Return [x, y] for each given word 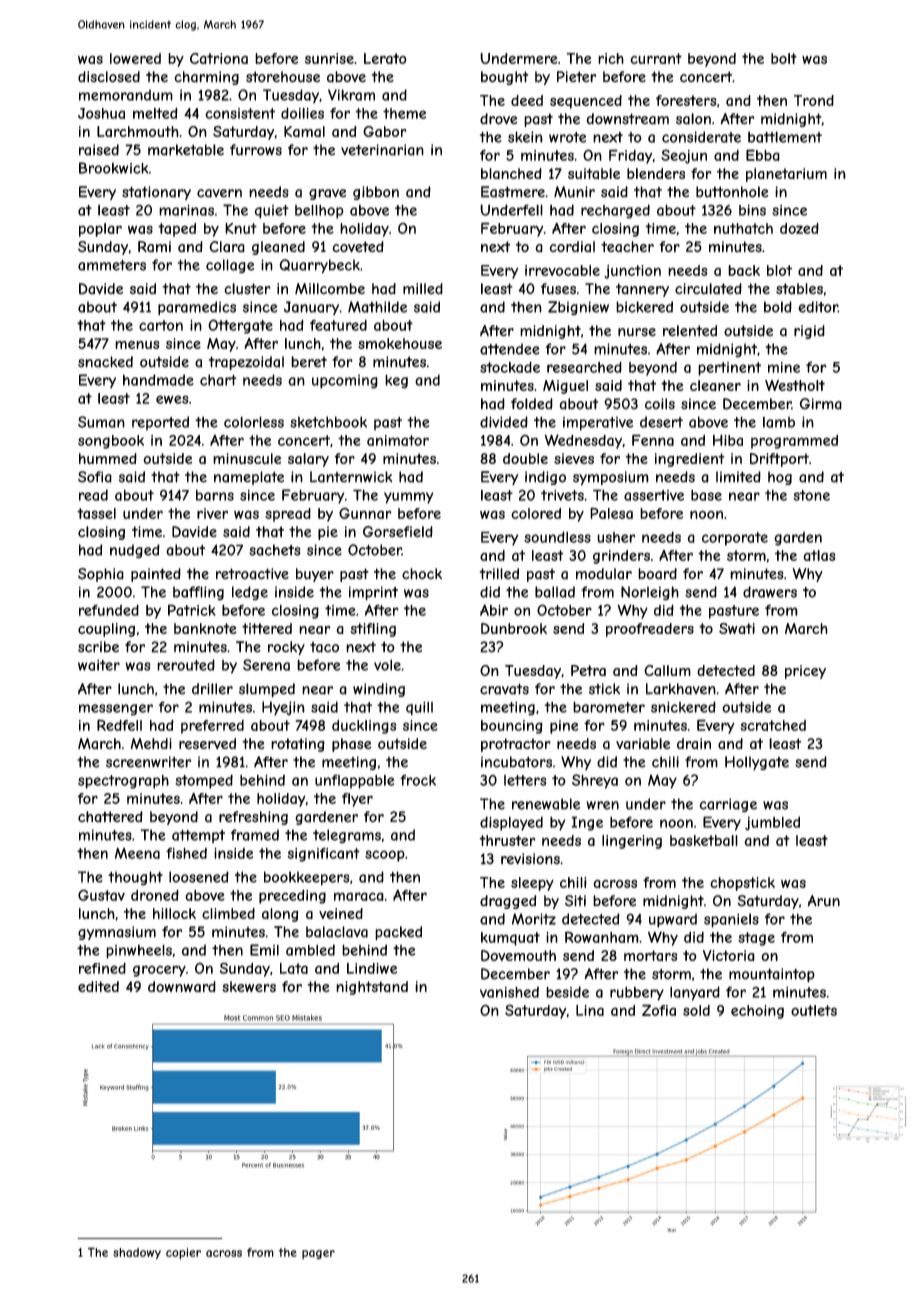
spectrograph [123, 782]
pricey [805, 672]
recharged [615, 211]
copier [183, 1253]
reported [160, 423]
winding [379, 690]
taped [177, 230]
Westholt [795, 385]
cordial [572, 247]
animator [398, 440]
